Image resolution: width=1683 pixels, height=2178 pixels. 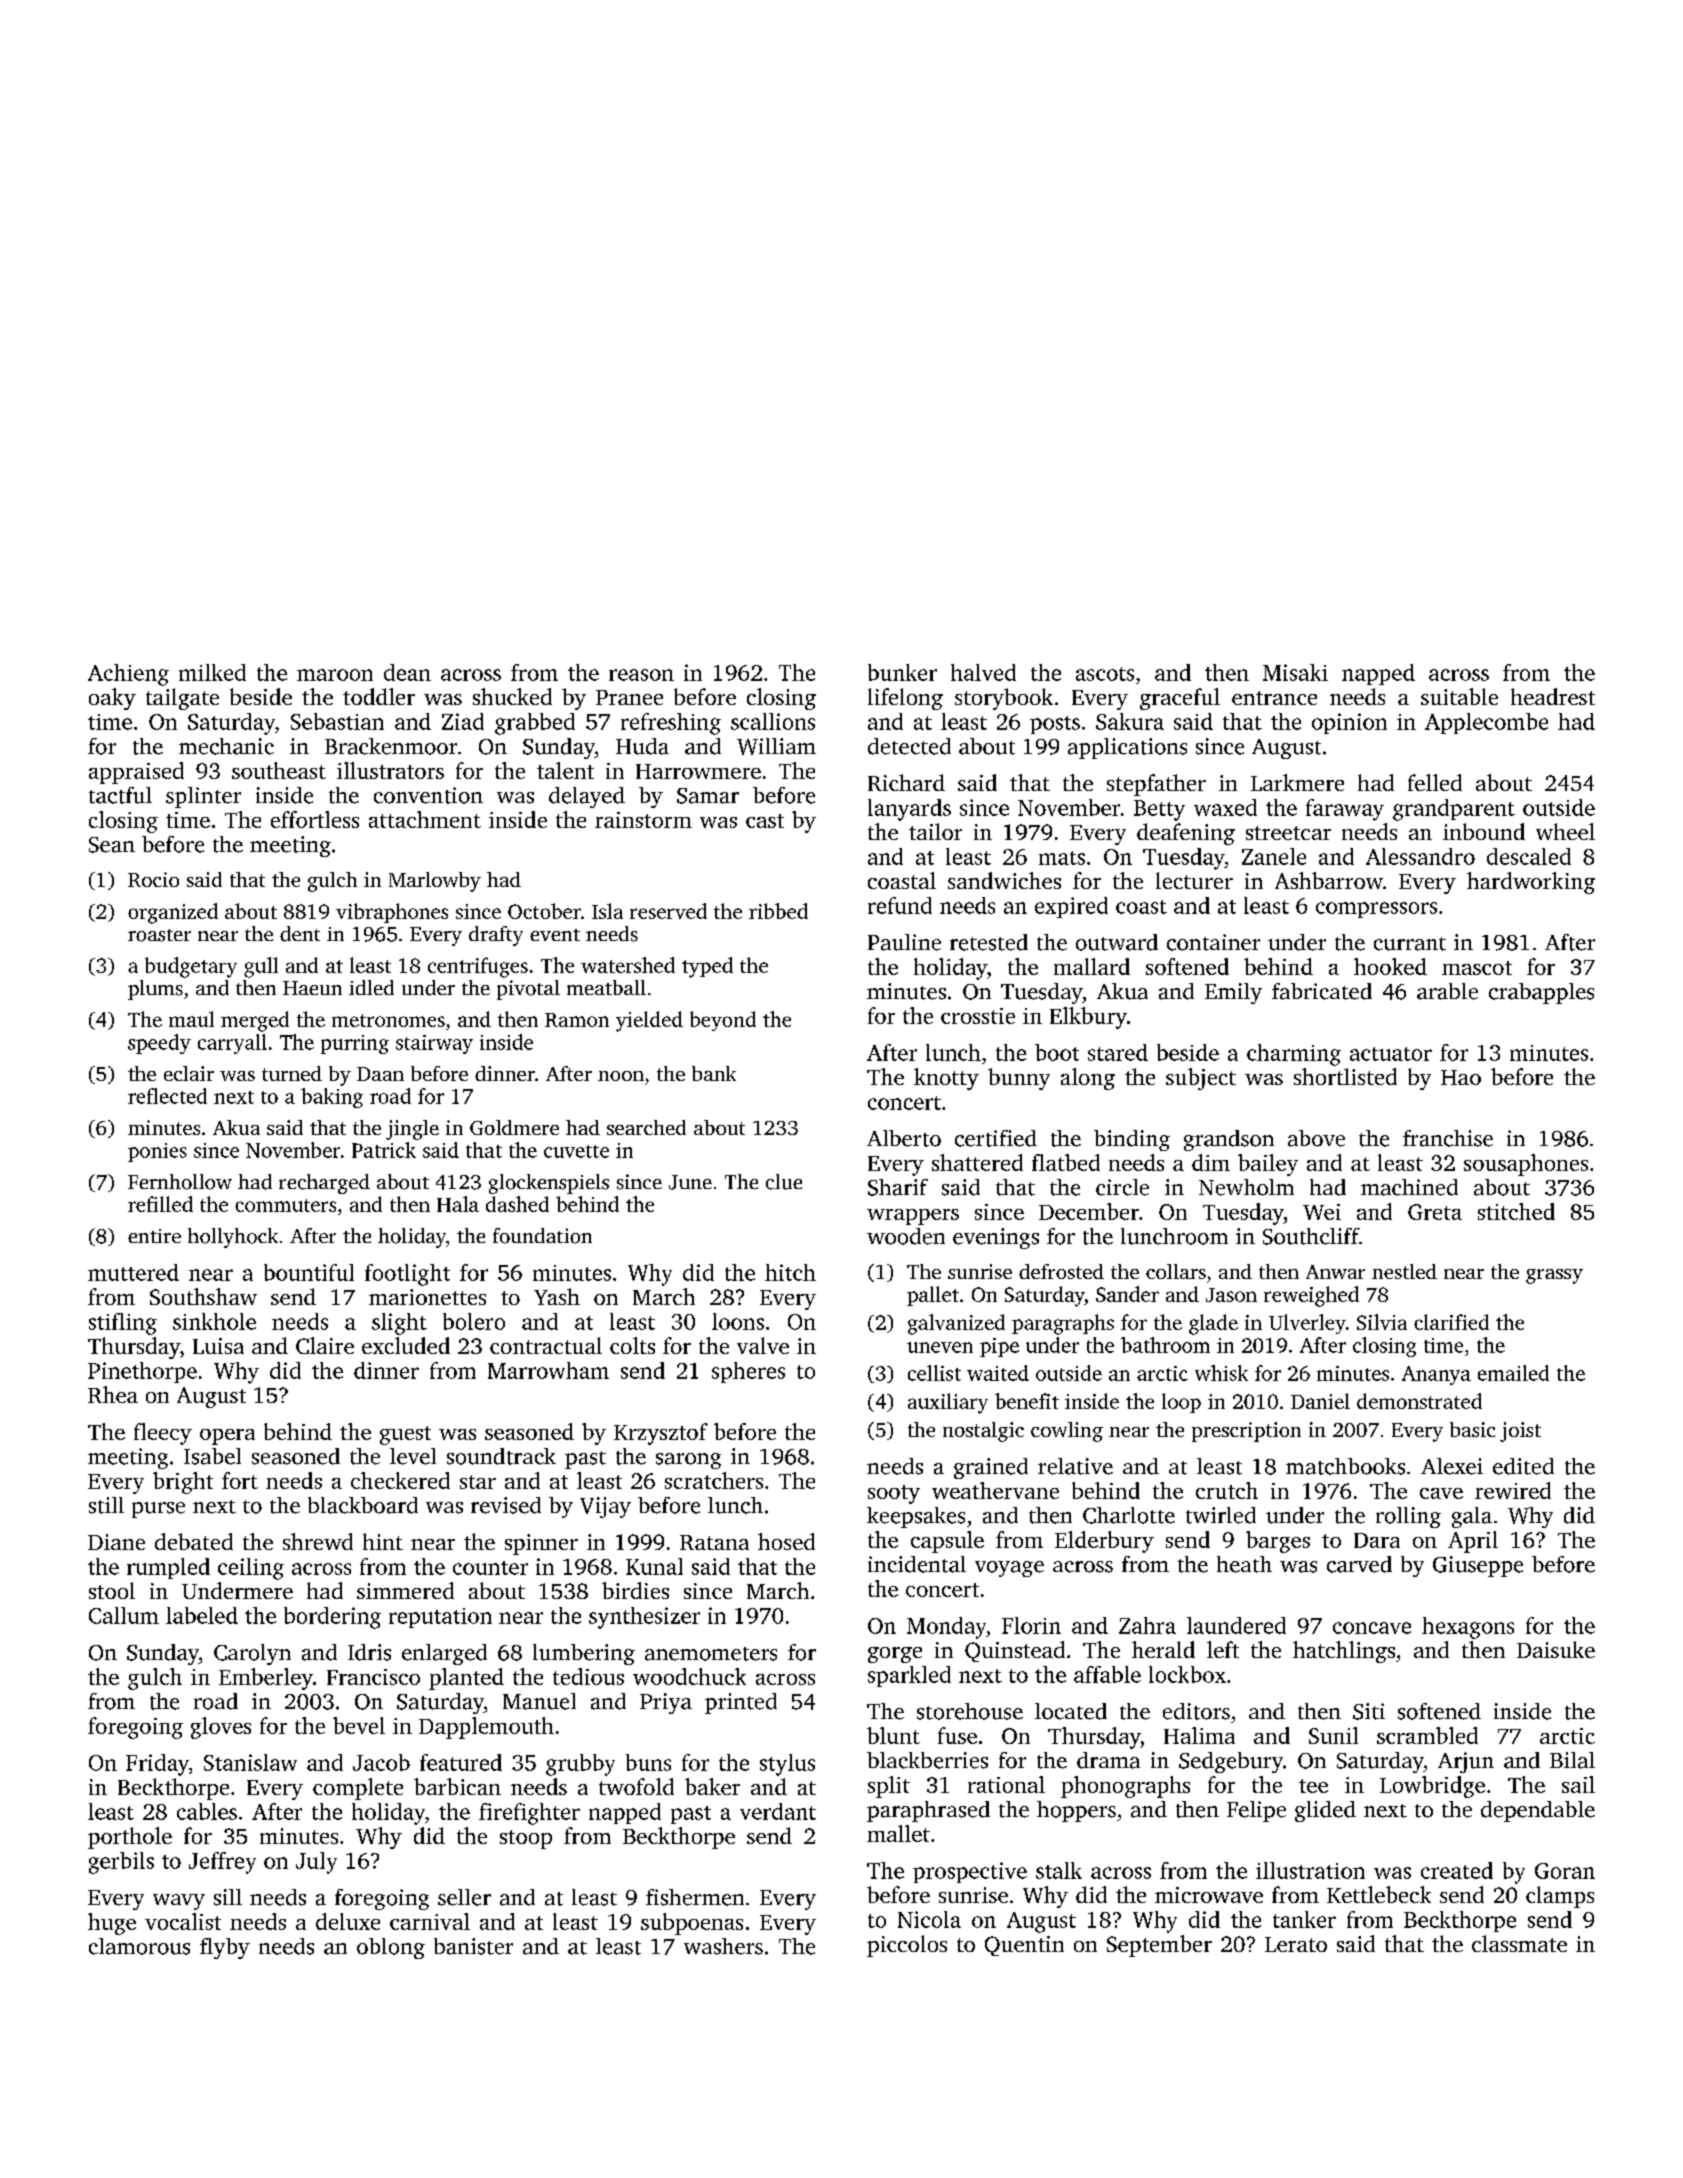 I want to click on gorge, so click(x=895, y=1655).
